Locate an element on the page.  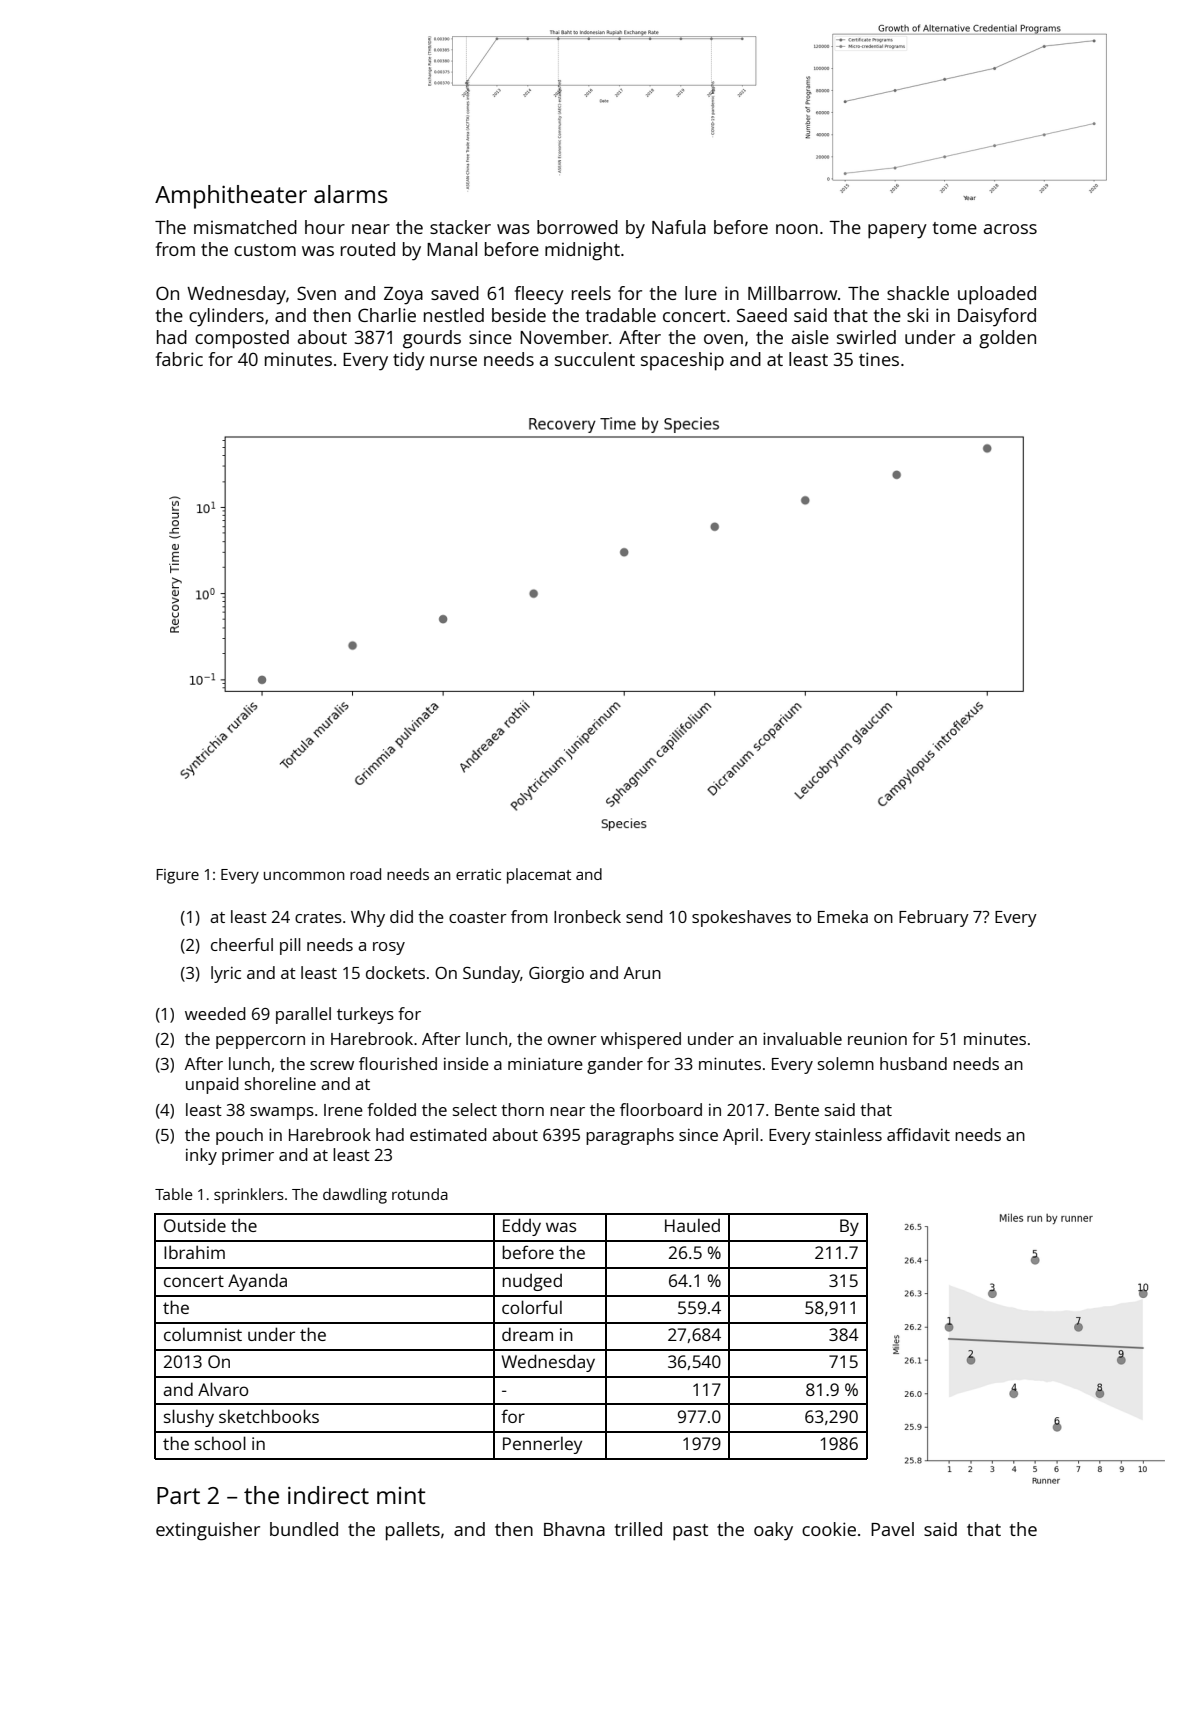
solemn is located at coordinates (846, 1063).
